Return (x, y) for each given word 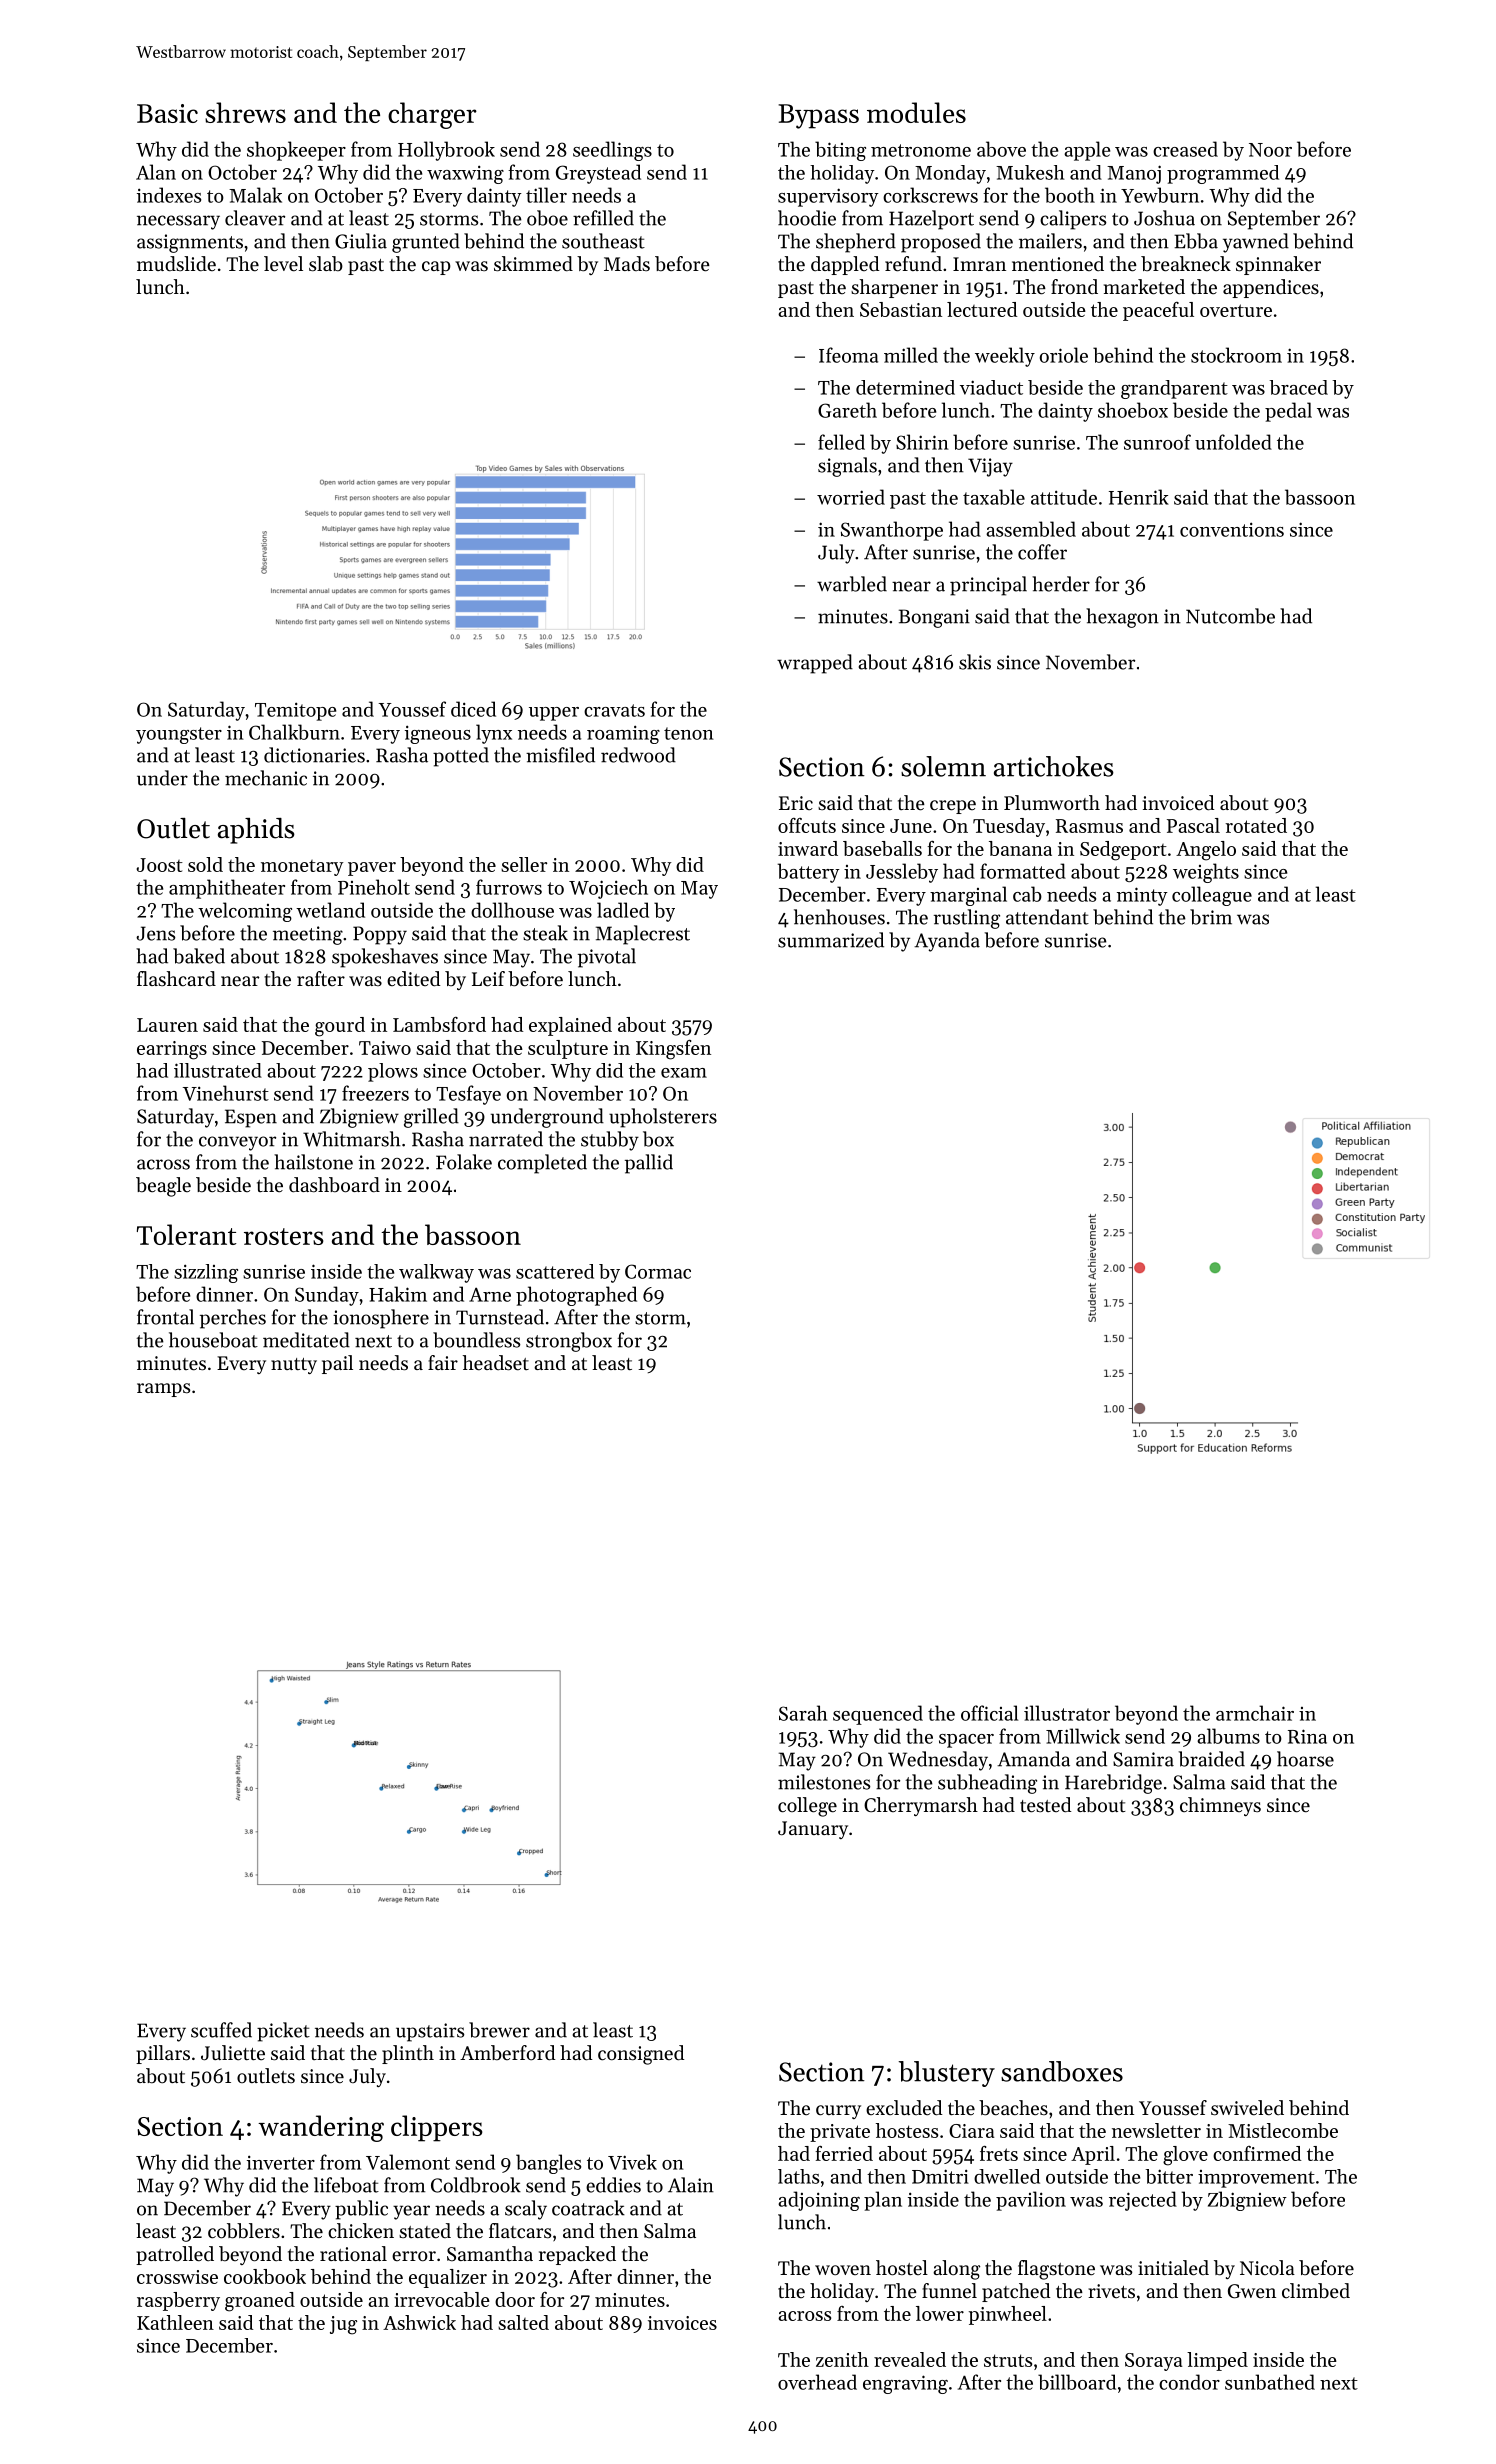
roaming (623, 734)
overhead (817, 2382)
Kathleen (175, 2322)
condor (1189, 2382)
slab (326, 264)
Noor (1270, 150)
